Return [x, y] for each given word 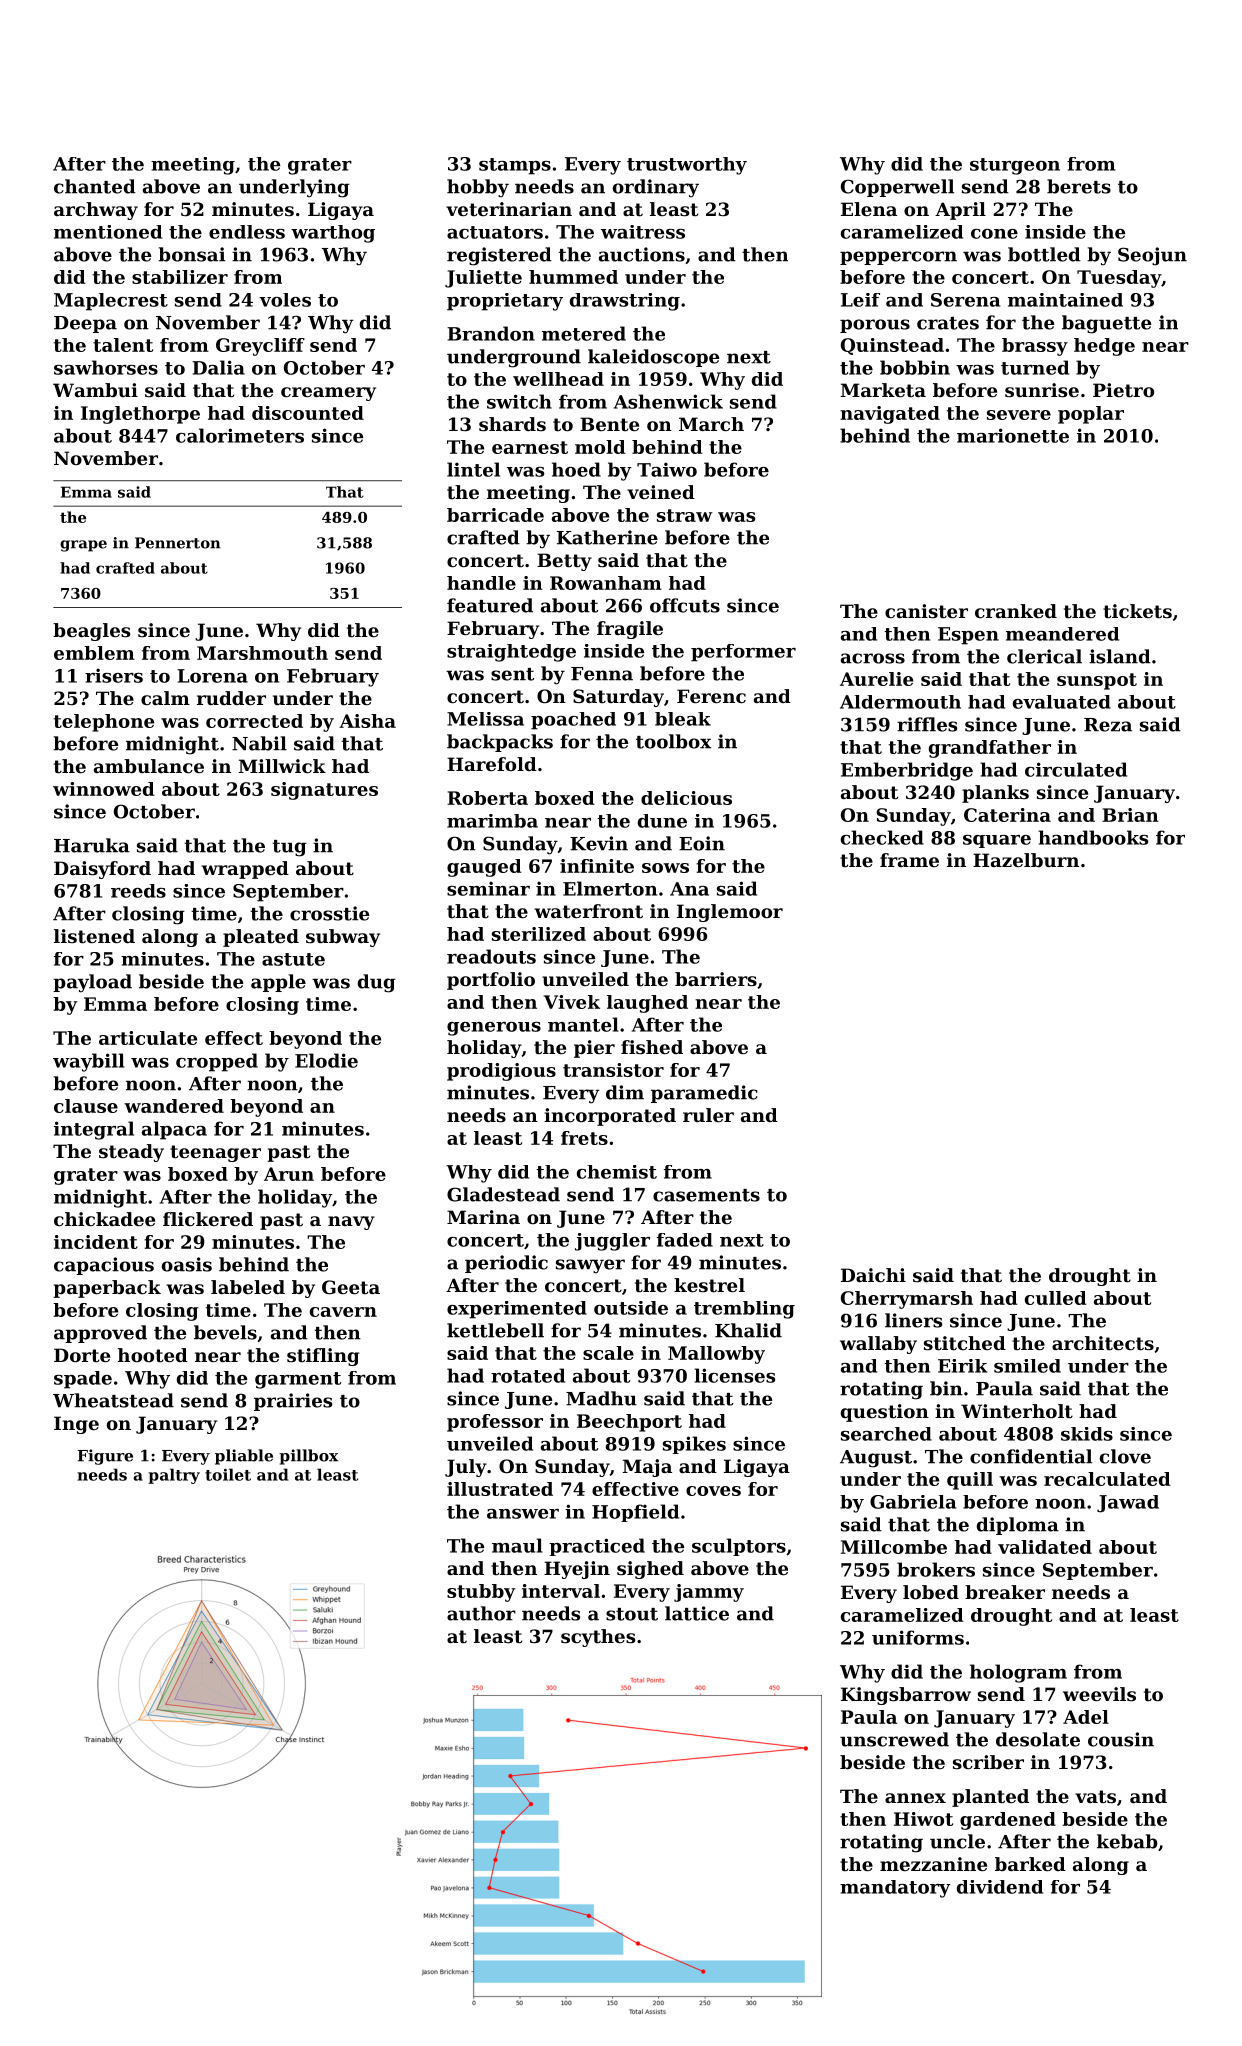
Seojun [1152, 256]
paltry [174, 1476]
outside [631, 1308]
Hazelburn [1026, 860]
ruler [708, 1115]
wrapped [245, 870]
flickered [208, 1219]
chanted [95, 186]
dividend [1000, 1887]
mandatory [895, 1889]
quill [970, 1481]
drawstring [625, 302]
